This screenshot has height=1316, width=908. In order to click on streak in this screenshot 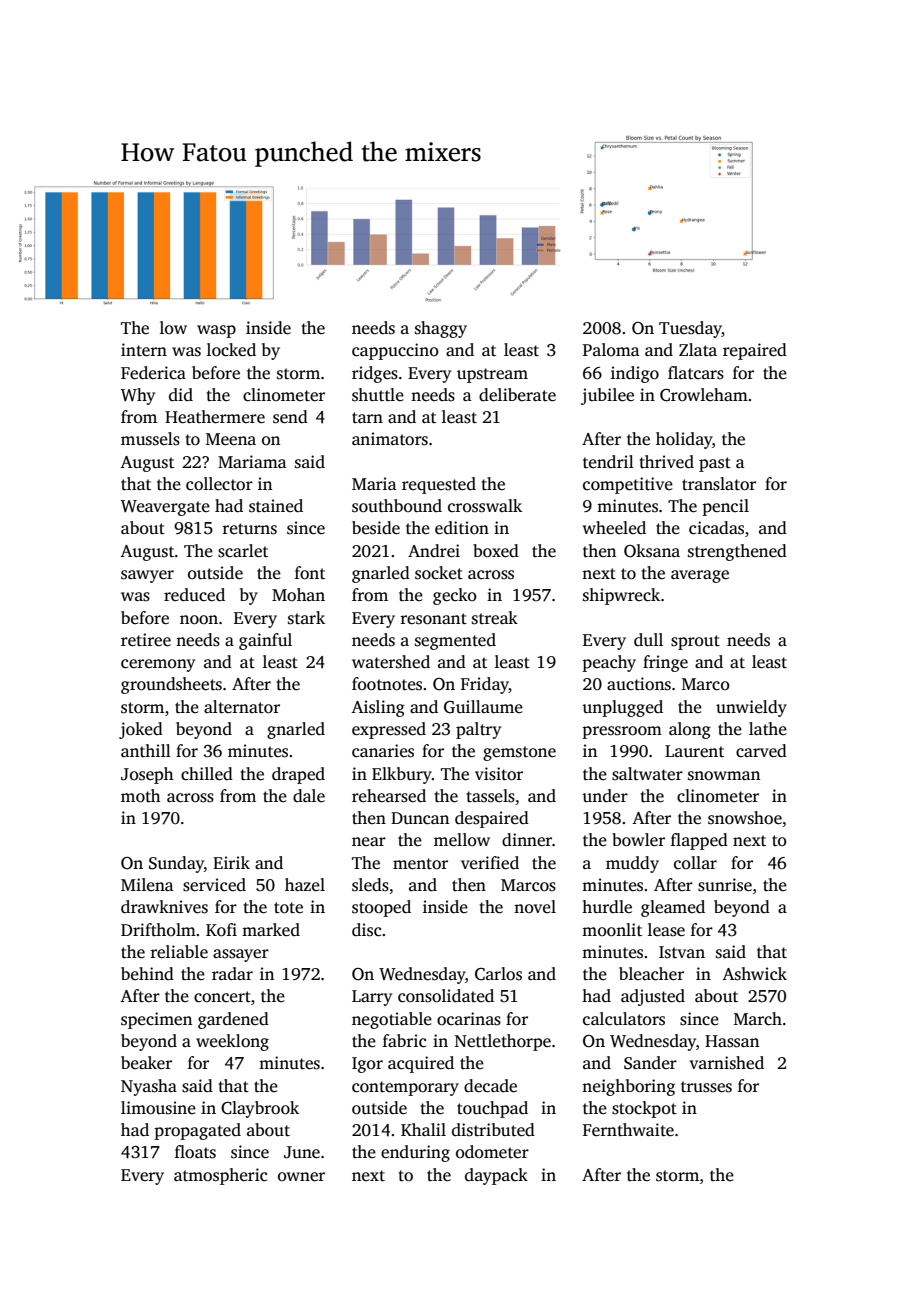, I will do `click(495, 618)`.
